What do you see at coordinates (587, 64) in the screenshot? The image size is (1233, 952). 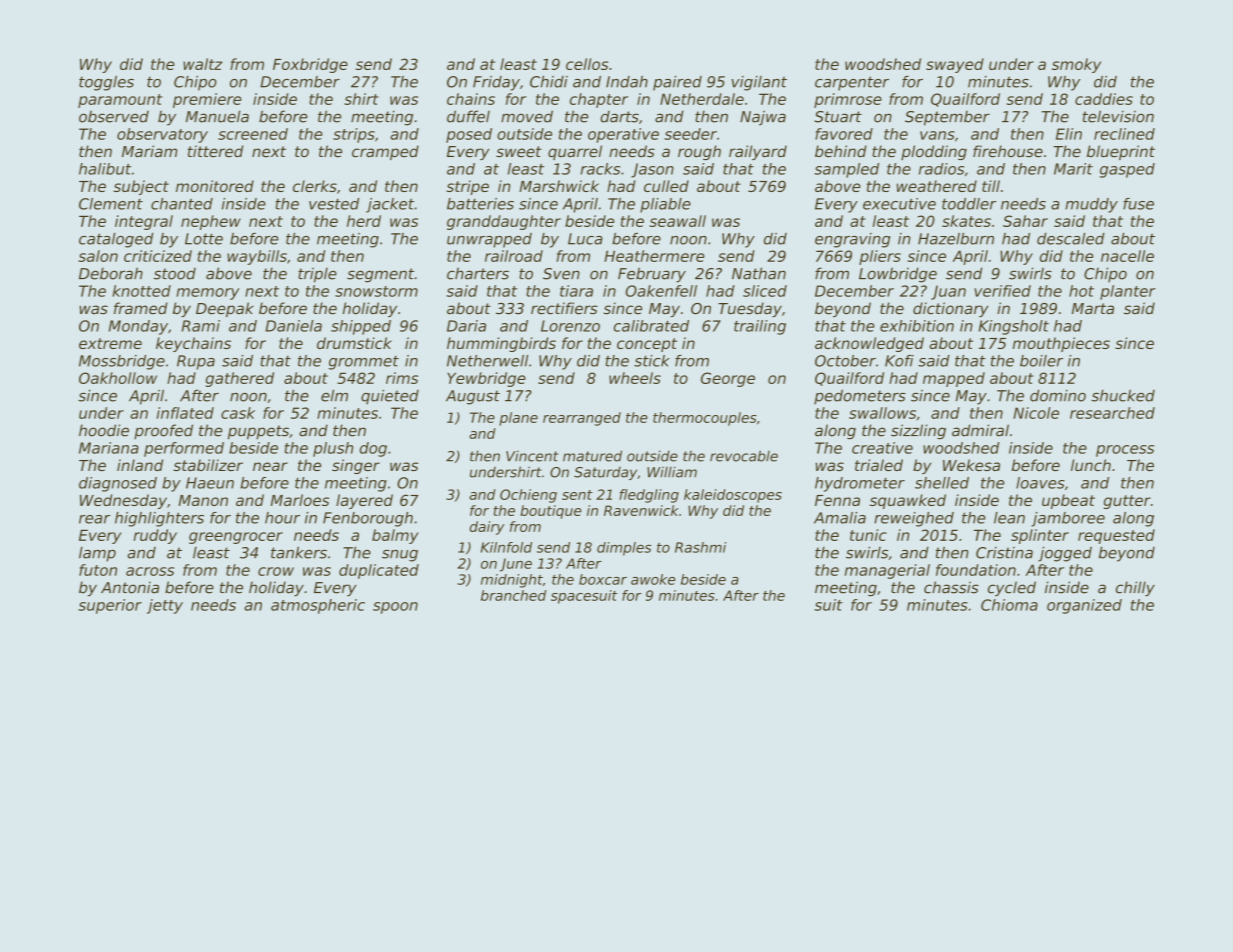 I see `cellos` at bounding box center [587, 64].
